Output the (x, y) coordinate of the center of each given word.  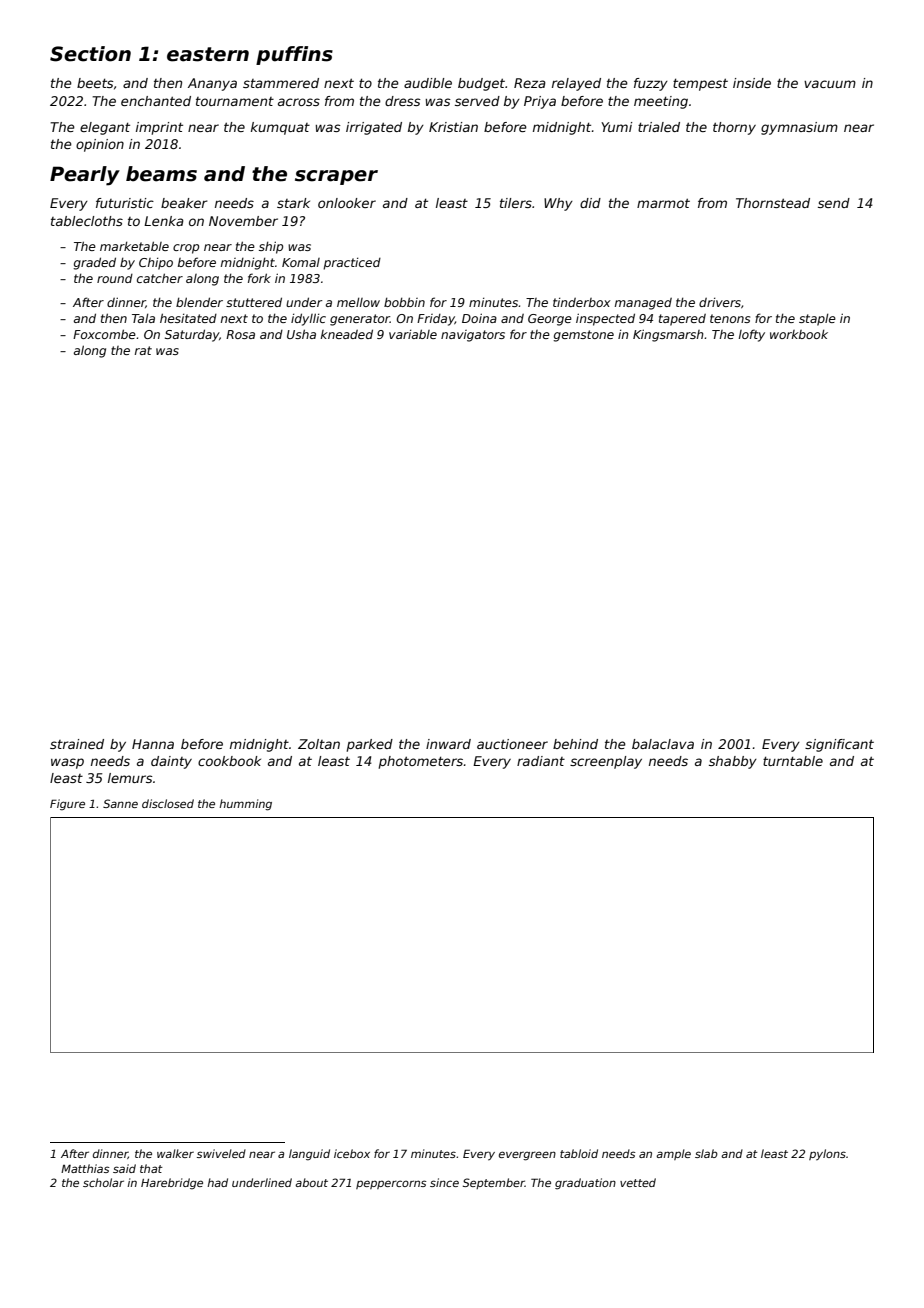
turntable (793, 761)
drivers (720, 302)
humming (245, 805)
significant (839, 745)
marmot (663, 203)
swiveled (221, 1153)
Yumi (616, 127)
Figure (67, 805)
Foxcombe (104, 334)
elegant (105, 128)
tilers (516, 203)
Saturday (192, 335)
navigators (473, 336)
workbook (799, 334)
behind (575, 744)
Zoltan (319, 744)
